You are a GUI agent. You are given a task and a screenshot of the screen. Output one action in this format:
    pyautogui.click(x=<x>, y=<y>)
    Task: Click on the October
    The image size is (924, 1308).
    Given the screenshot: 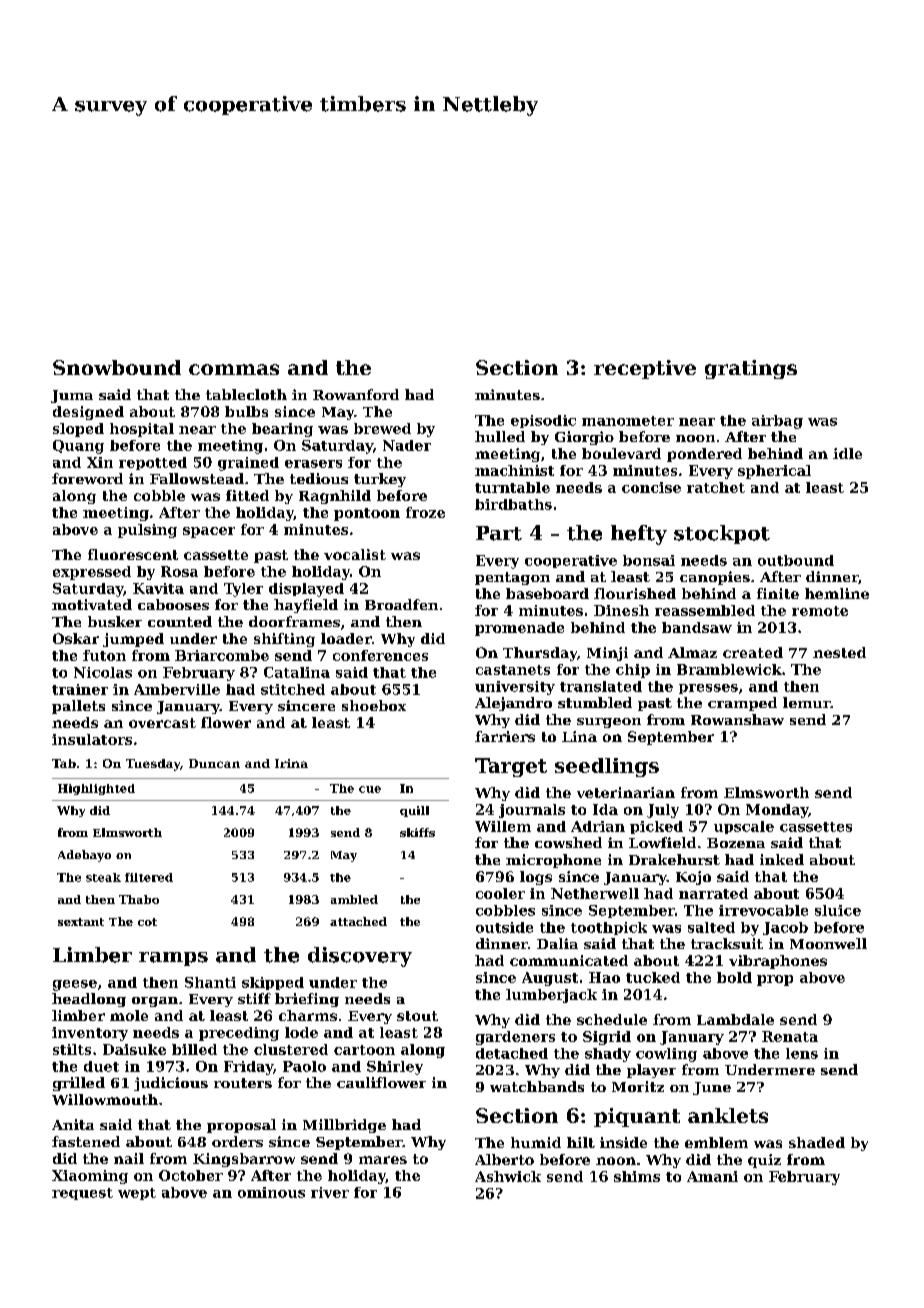 What is the action you would take?
    pyautogui.click(x=191, y=1175)
